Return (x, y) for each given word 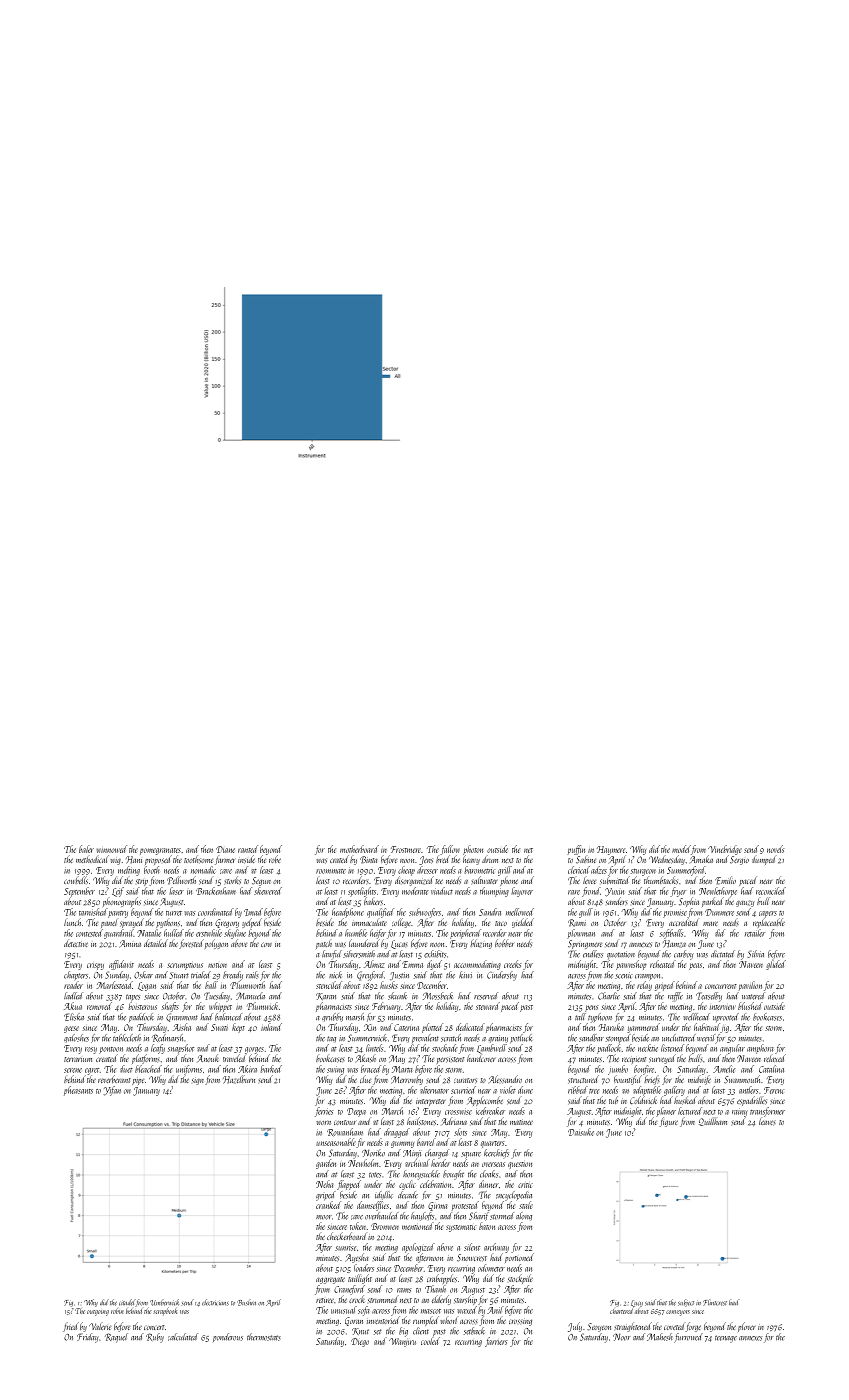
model (681, 849)
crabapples (442, 1279)
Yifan (112, 1091)
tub (613, 1100)
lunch (72, 922)
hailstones (421, 1121)
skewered (268, 891)
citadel (127, 1302)
